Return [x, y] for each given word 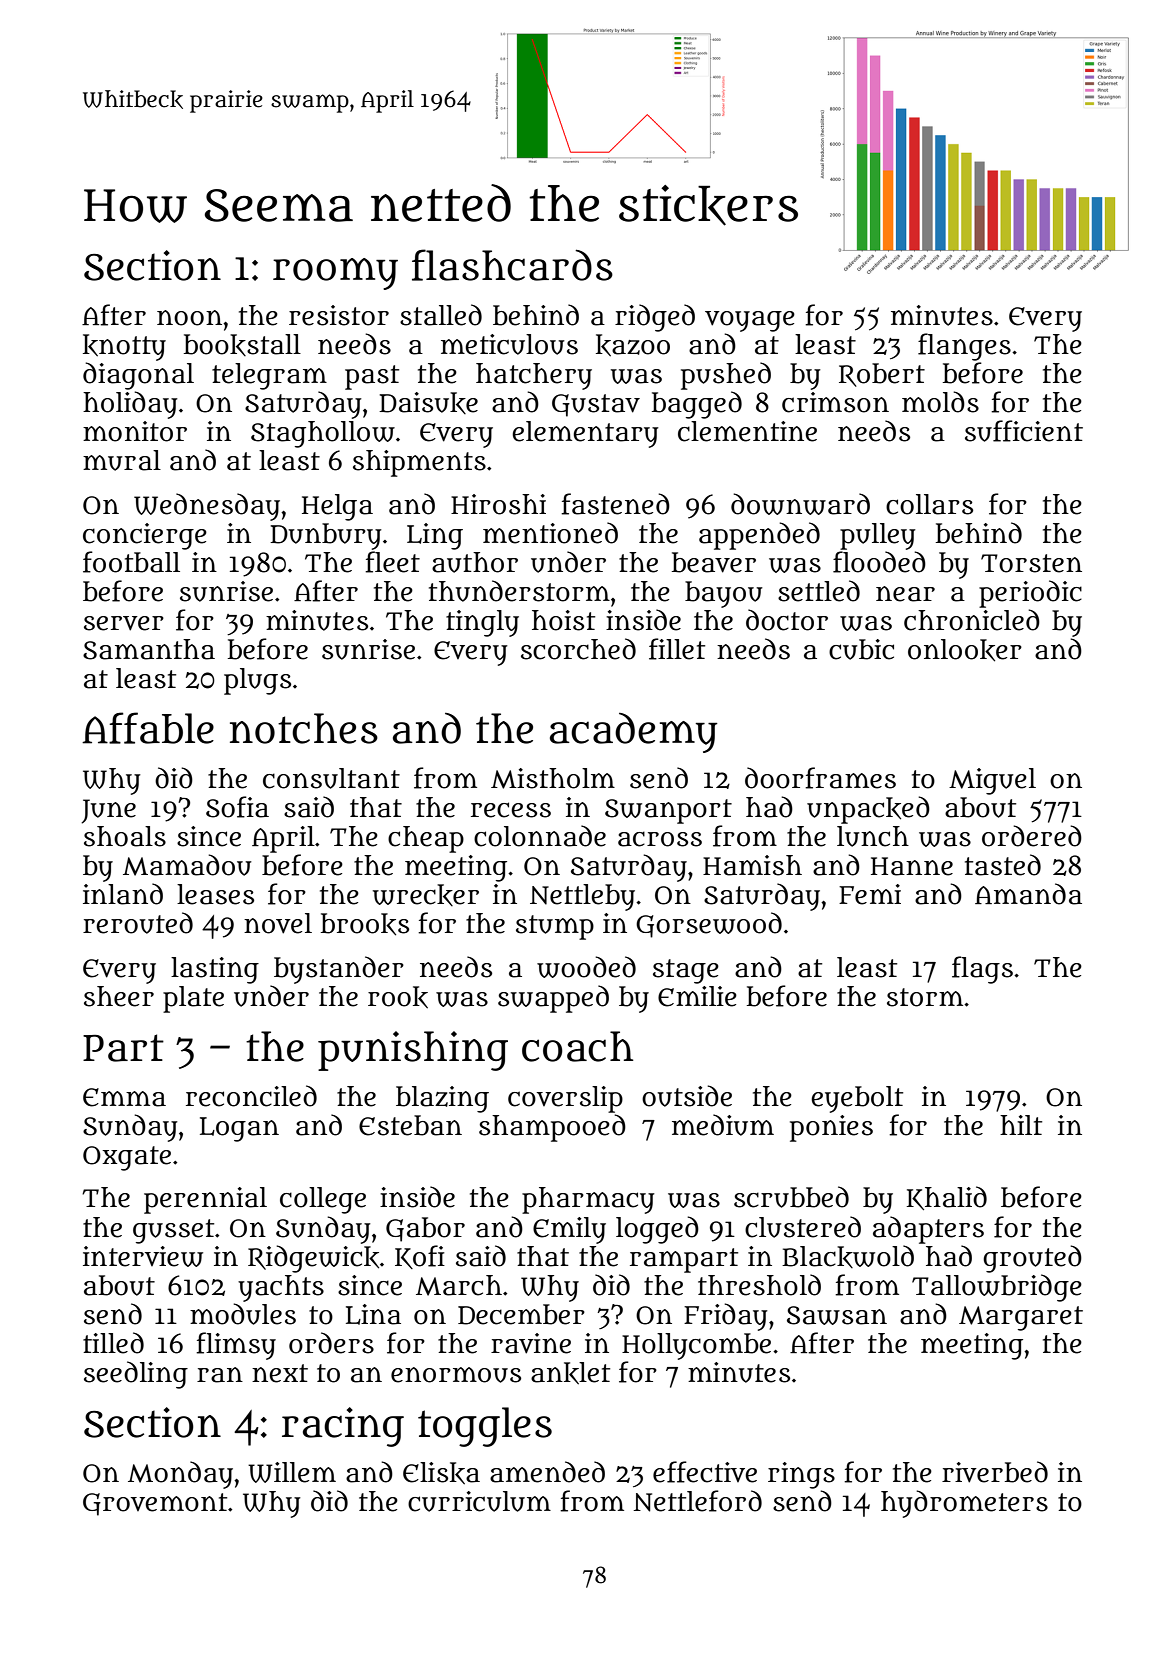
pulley [877, 536]
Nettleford [698, 1501]
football [131, 562]
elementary [585, 434]
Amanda [1028, 894]
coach [577, 1046]
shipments [419, 463]
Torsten [1031, 563]
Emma [124, 1097]
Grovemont [155, 1504]
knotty [124, 347]
